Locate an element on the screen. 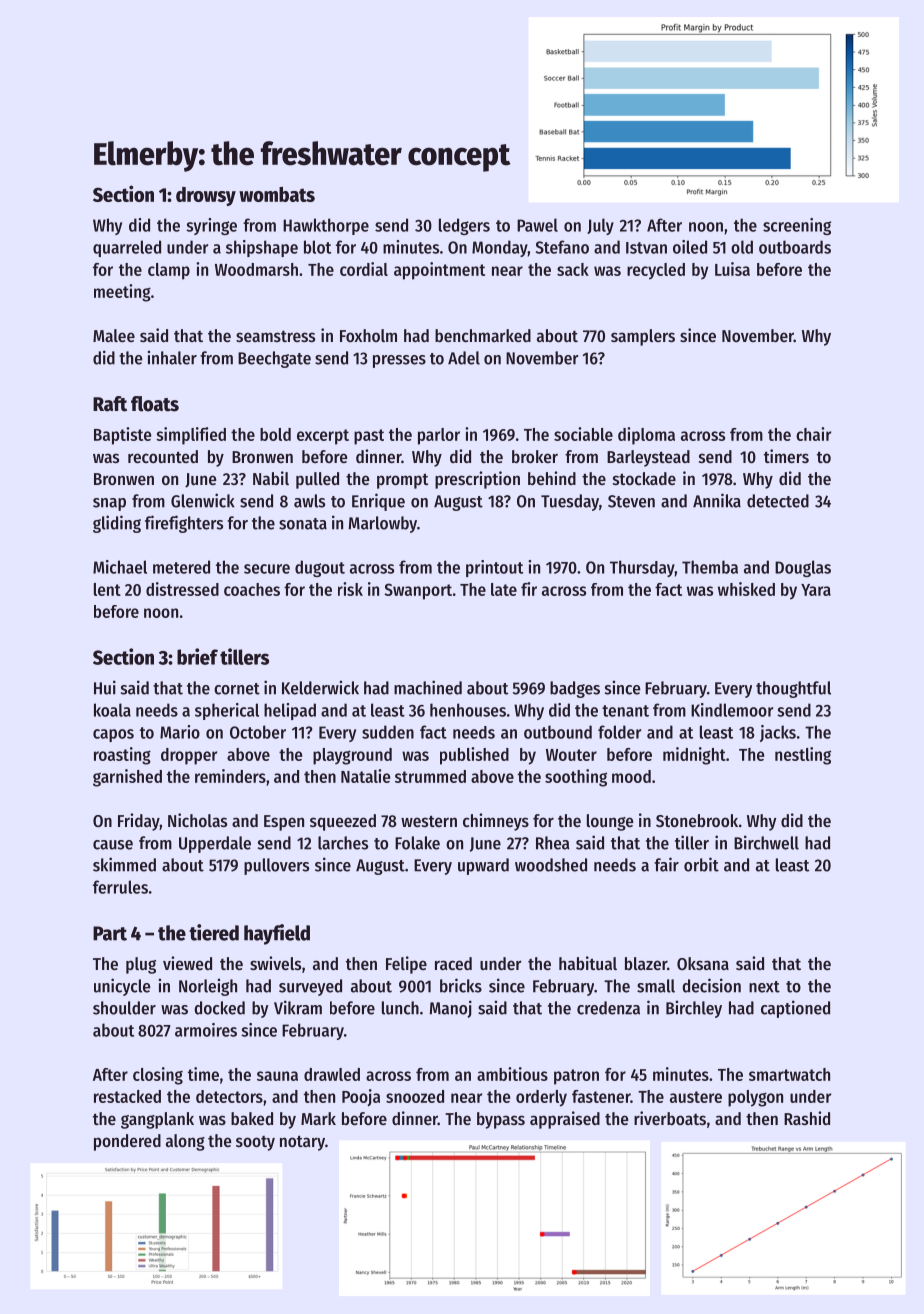 This screenshot has width=924, height=1314. seamstress is located at coordinates (275, 336).
